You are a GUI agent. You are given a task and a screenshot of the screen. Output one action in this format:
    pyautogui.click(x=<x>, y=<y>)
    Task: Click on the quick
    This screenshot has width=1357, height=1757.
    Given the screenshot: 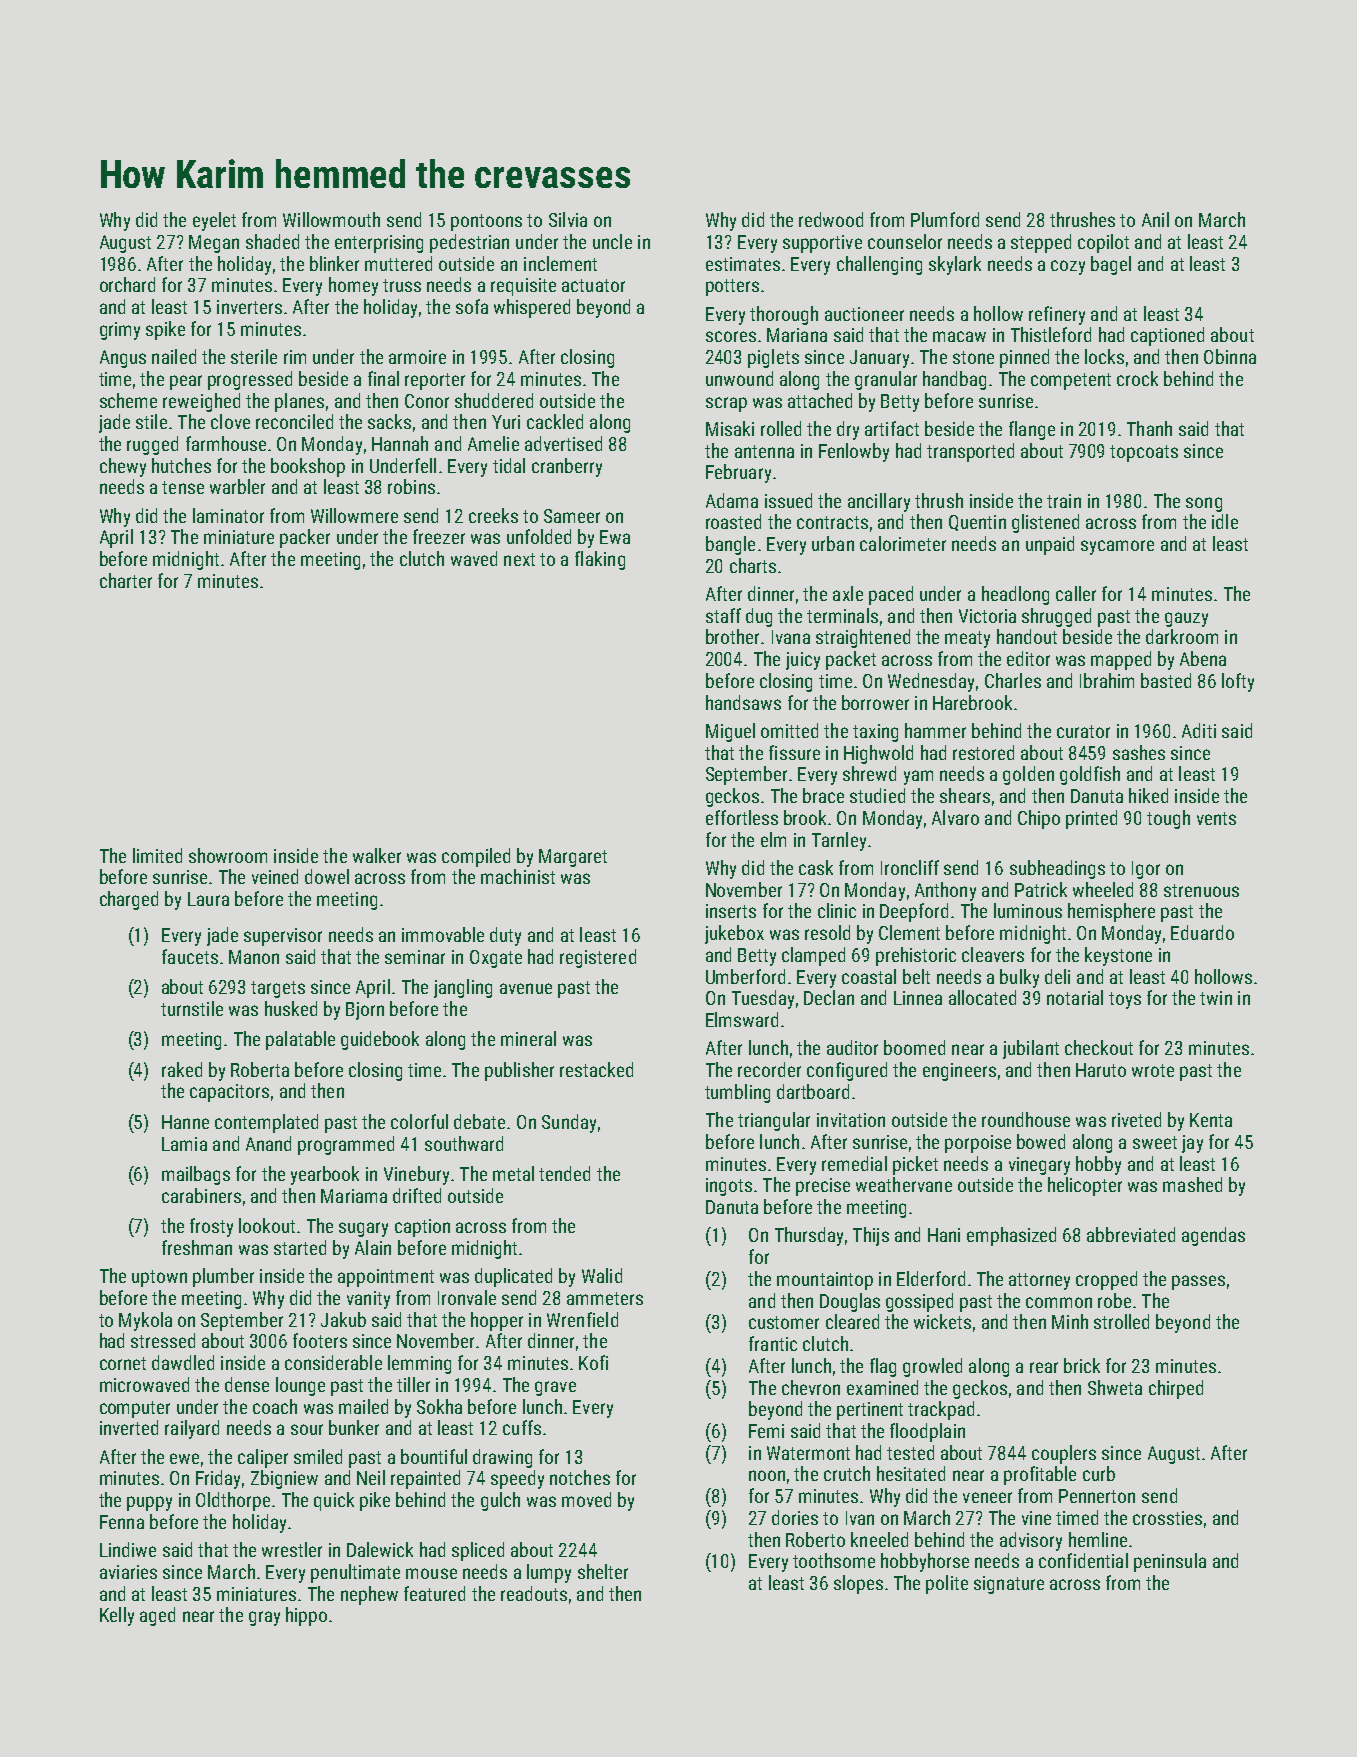 What is the action you would take?
    pyautogui.click(x=334, y=1501)
